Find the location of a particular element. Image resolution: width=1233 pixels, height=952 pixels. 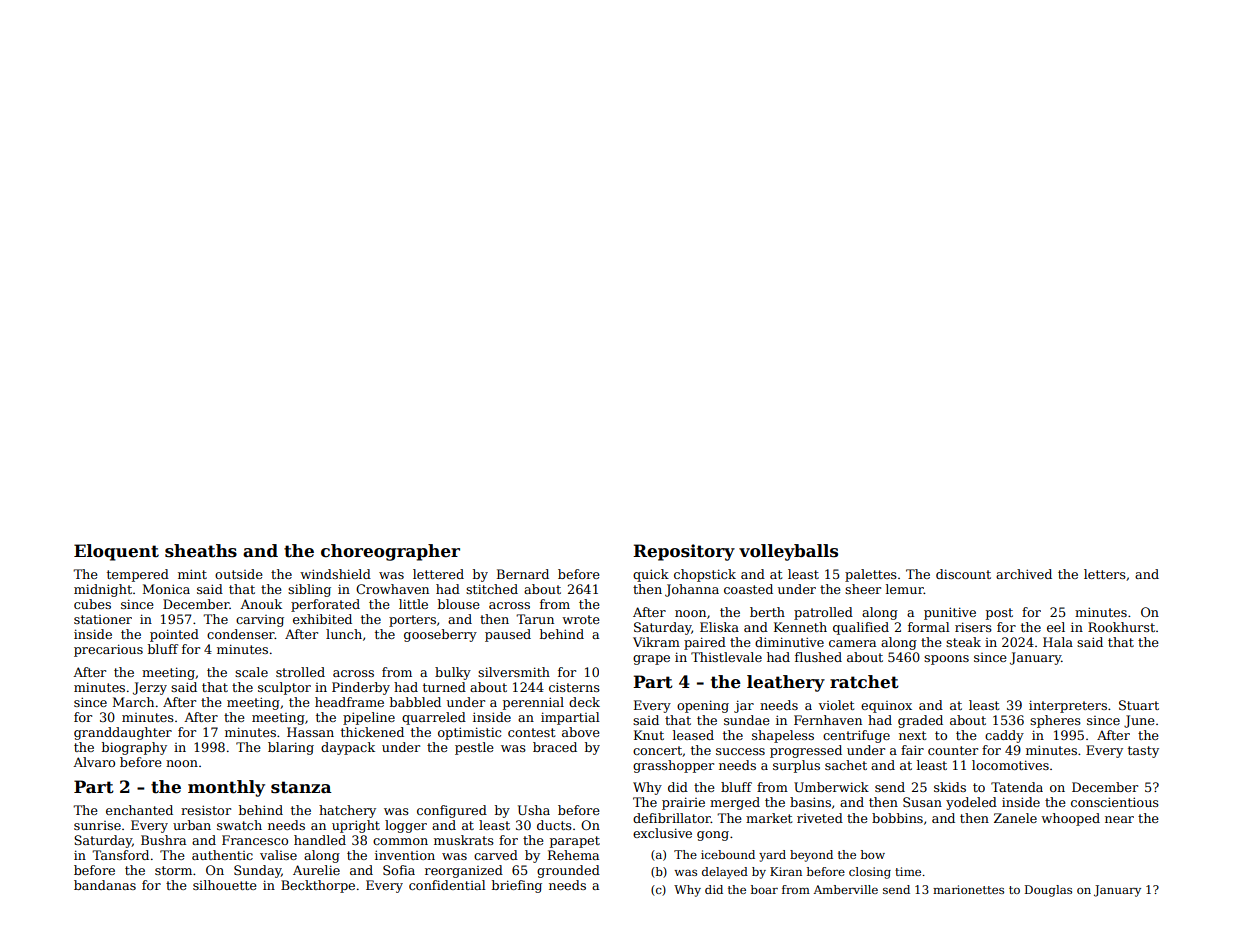

near is located at coordinates (1119, 819).
